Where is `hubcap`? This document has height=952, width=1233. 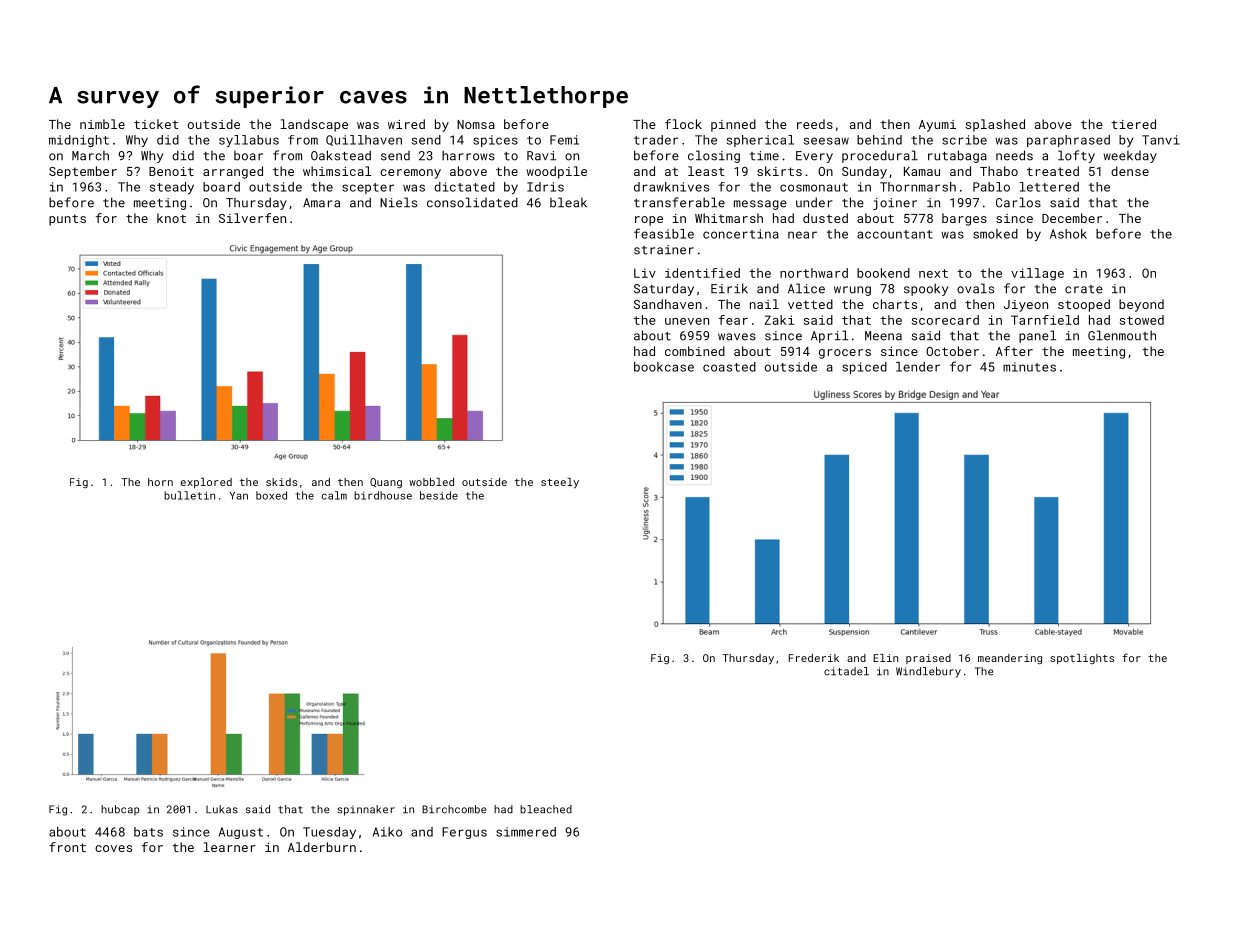 hubcap is located at coordinates (120, 810).
